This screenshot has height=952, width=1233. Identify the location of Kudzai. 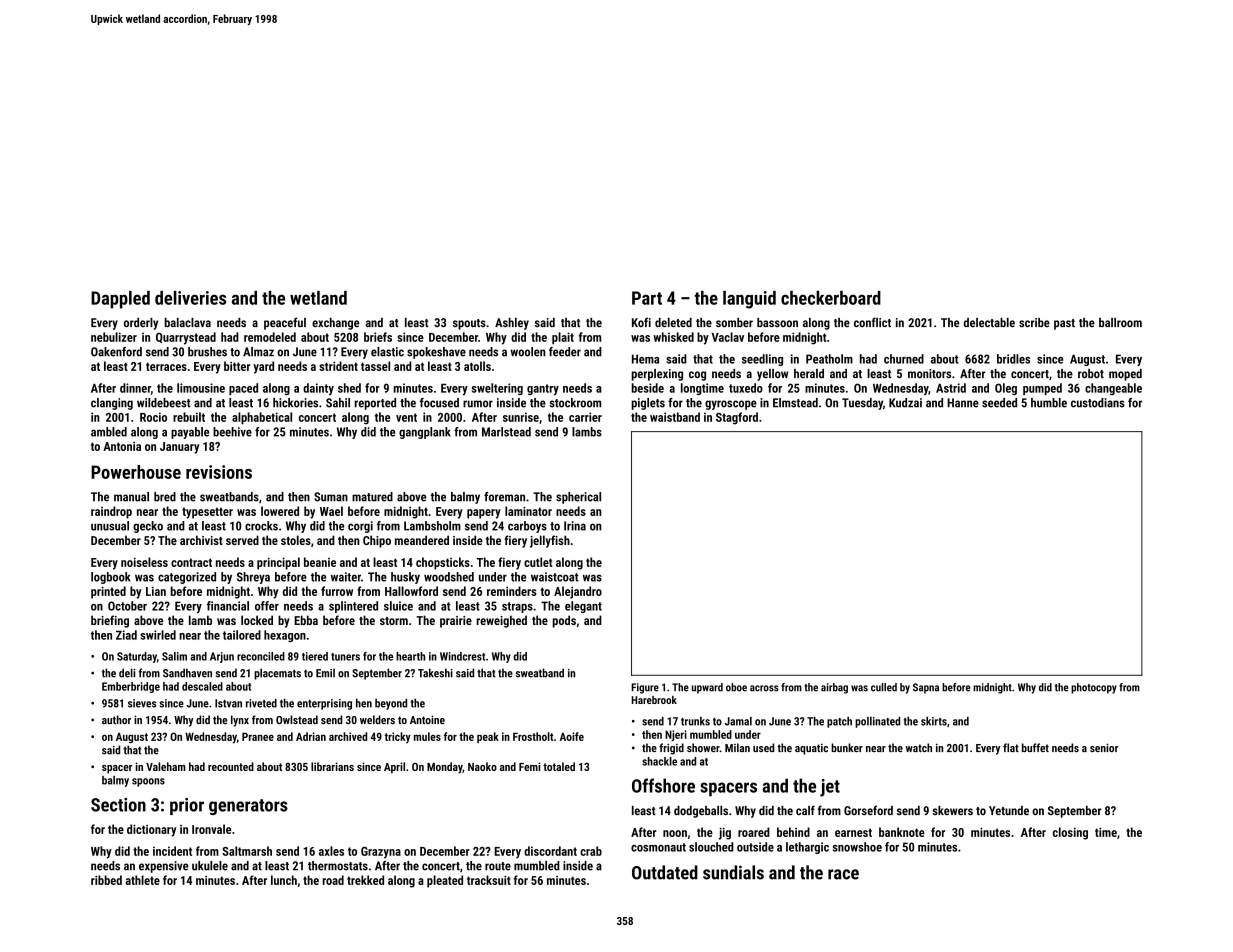
(905, 403).
